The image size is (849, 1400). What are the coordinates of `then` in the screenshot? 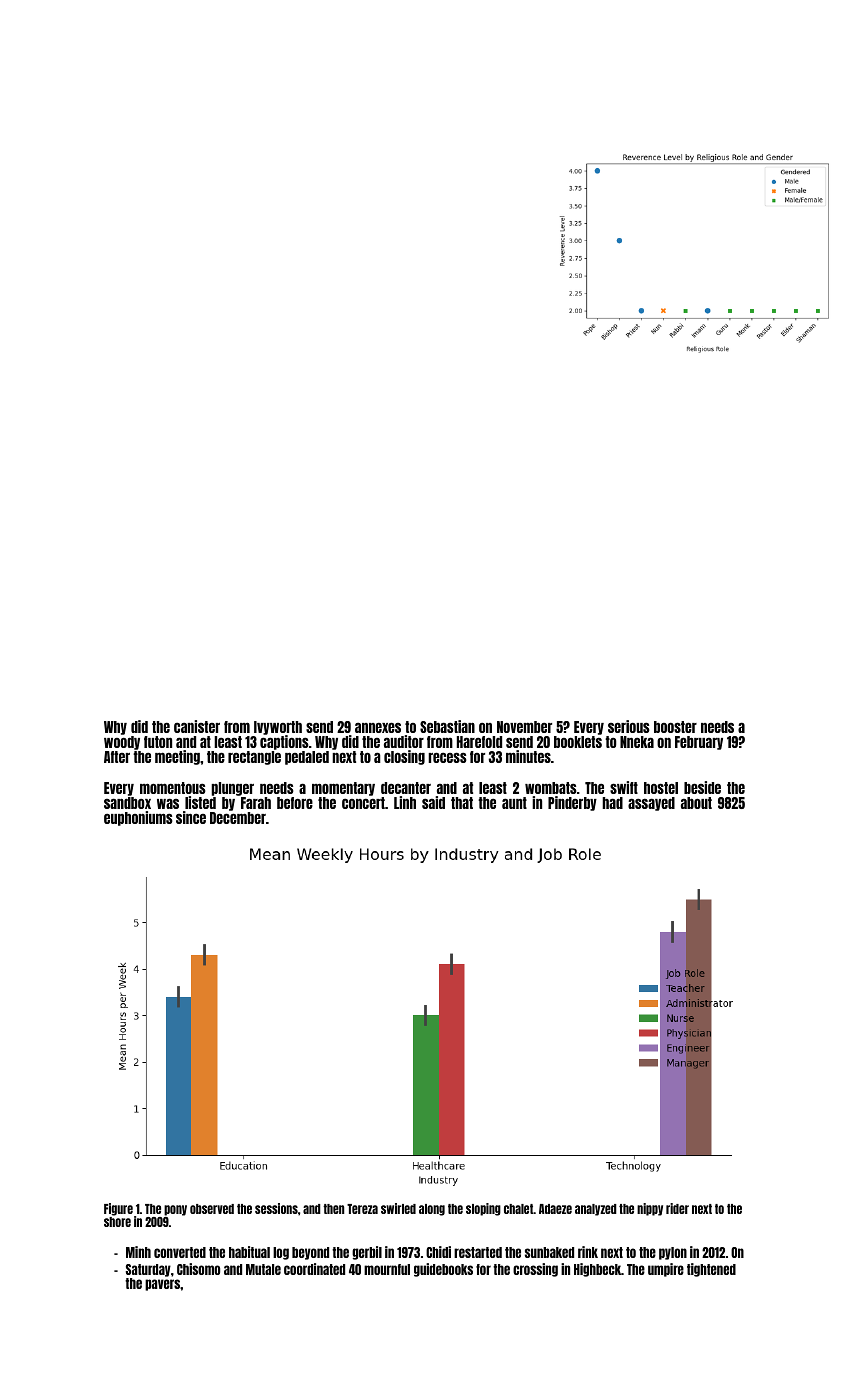 It's located at (333, 1209).
